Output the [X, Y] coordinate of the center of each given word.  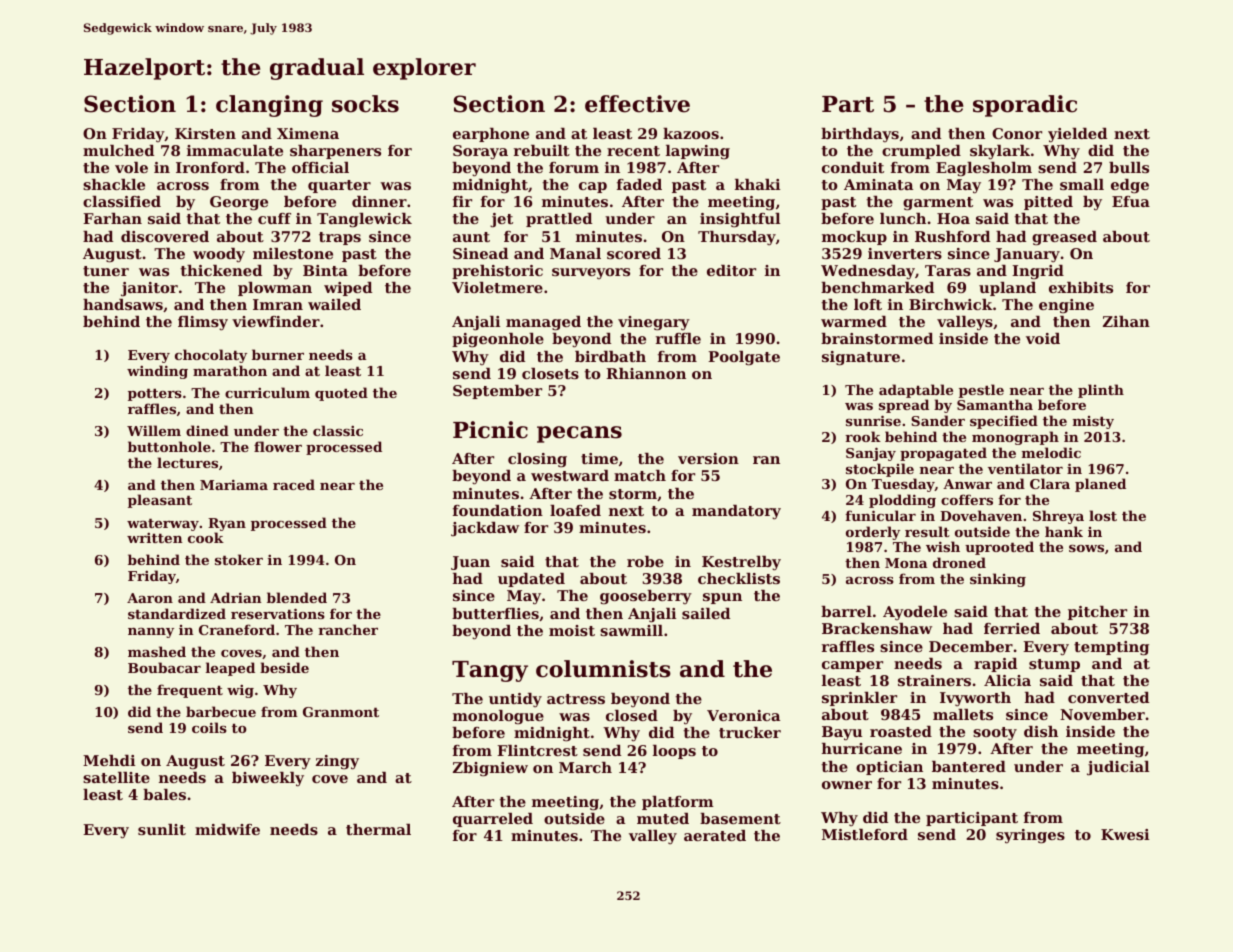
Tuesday [903, 485]
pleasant [160, 501]
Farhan [112, 218]
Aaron [150, 598]
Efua [1131, 201]
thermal [378, 829]
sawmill [631, 630]
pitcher [1097, 613]
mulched [118, 150]
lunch [903, 218]
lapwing [698, 152]
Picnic [490, 430]
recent [633, 151]
